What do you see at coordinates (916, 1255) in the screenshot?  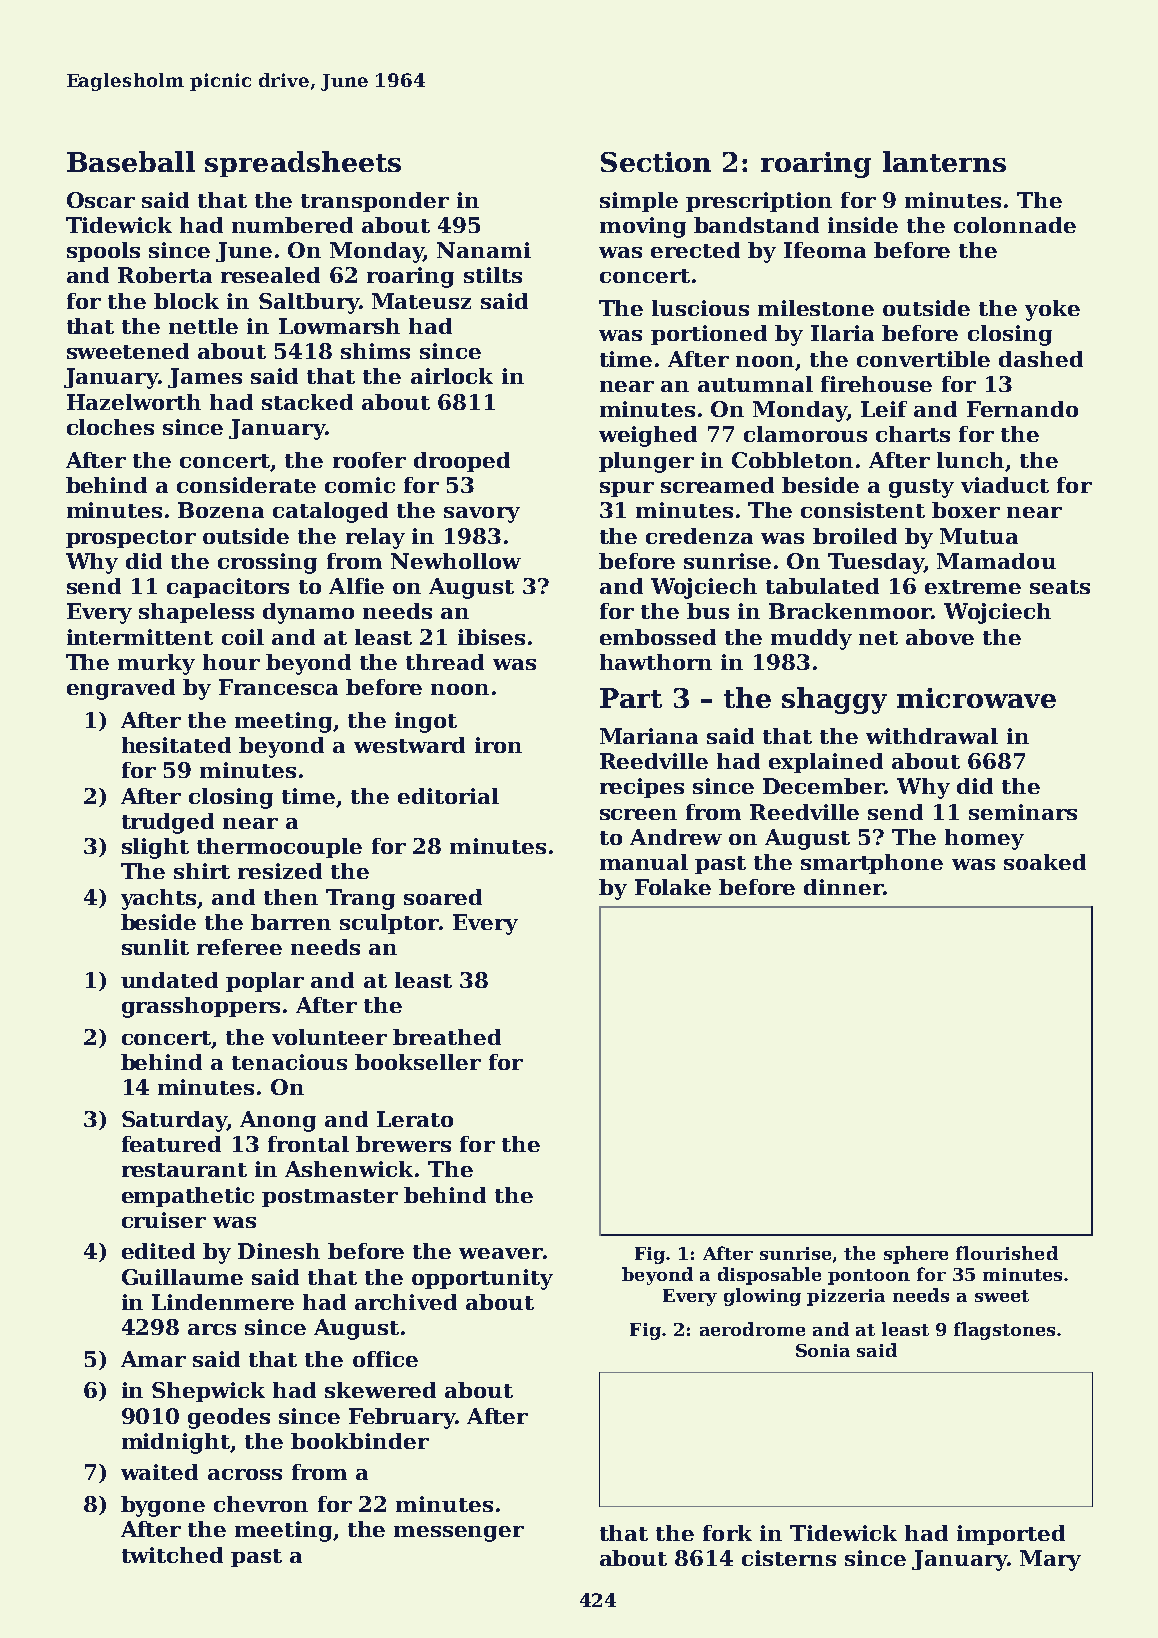 I see `sphere` at bounding box center [916, 1255].
